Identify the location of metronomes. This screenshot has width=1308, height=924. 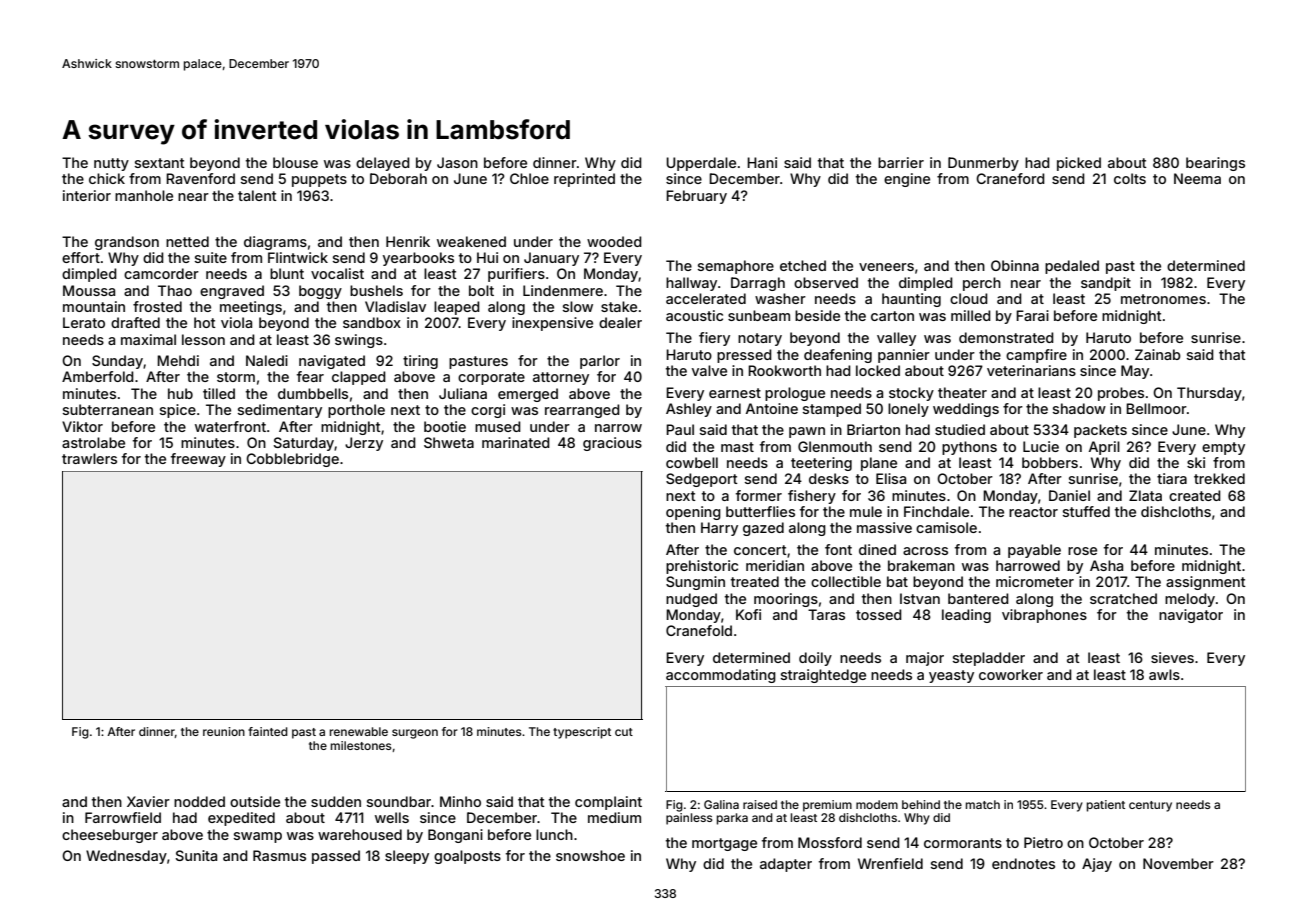
(1163, 299).
